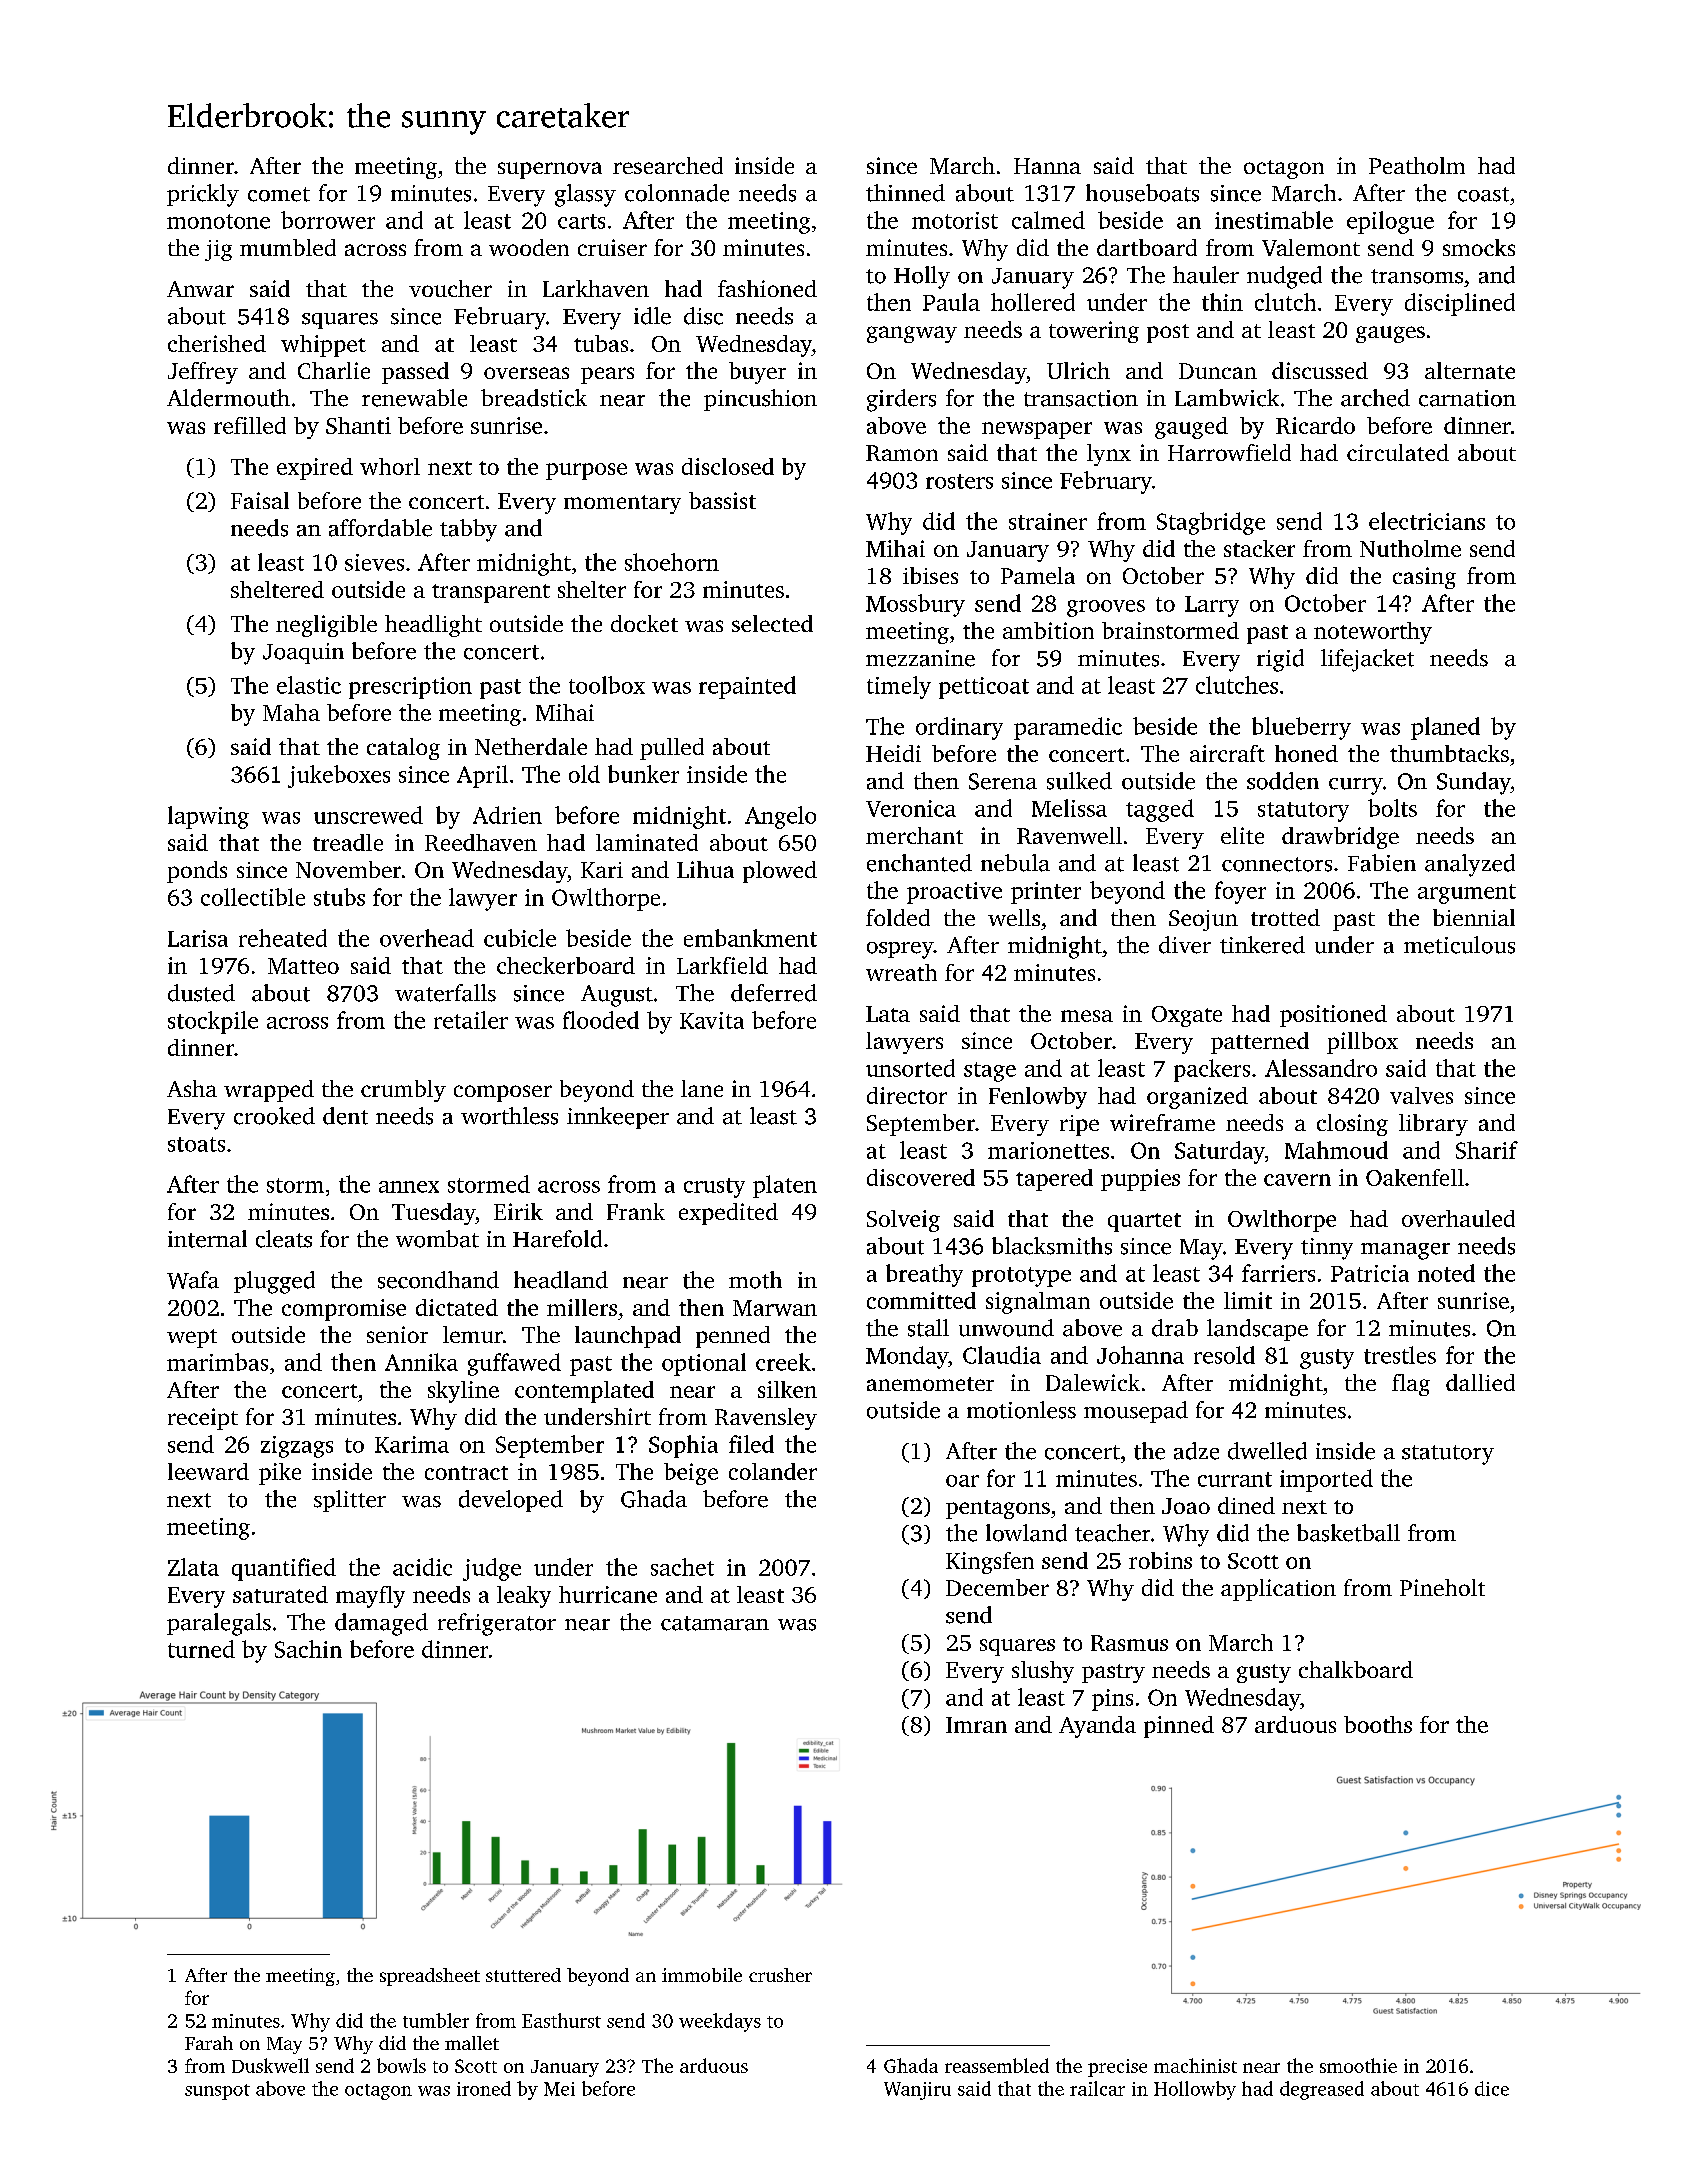  Describe the element at coordinates (1186, 1506) in the screenshot. I see `Joao` at that location.
